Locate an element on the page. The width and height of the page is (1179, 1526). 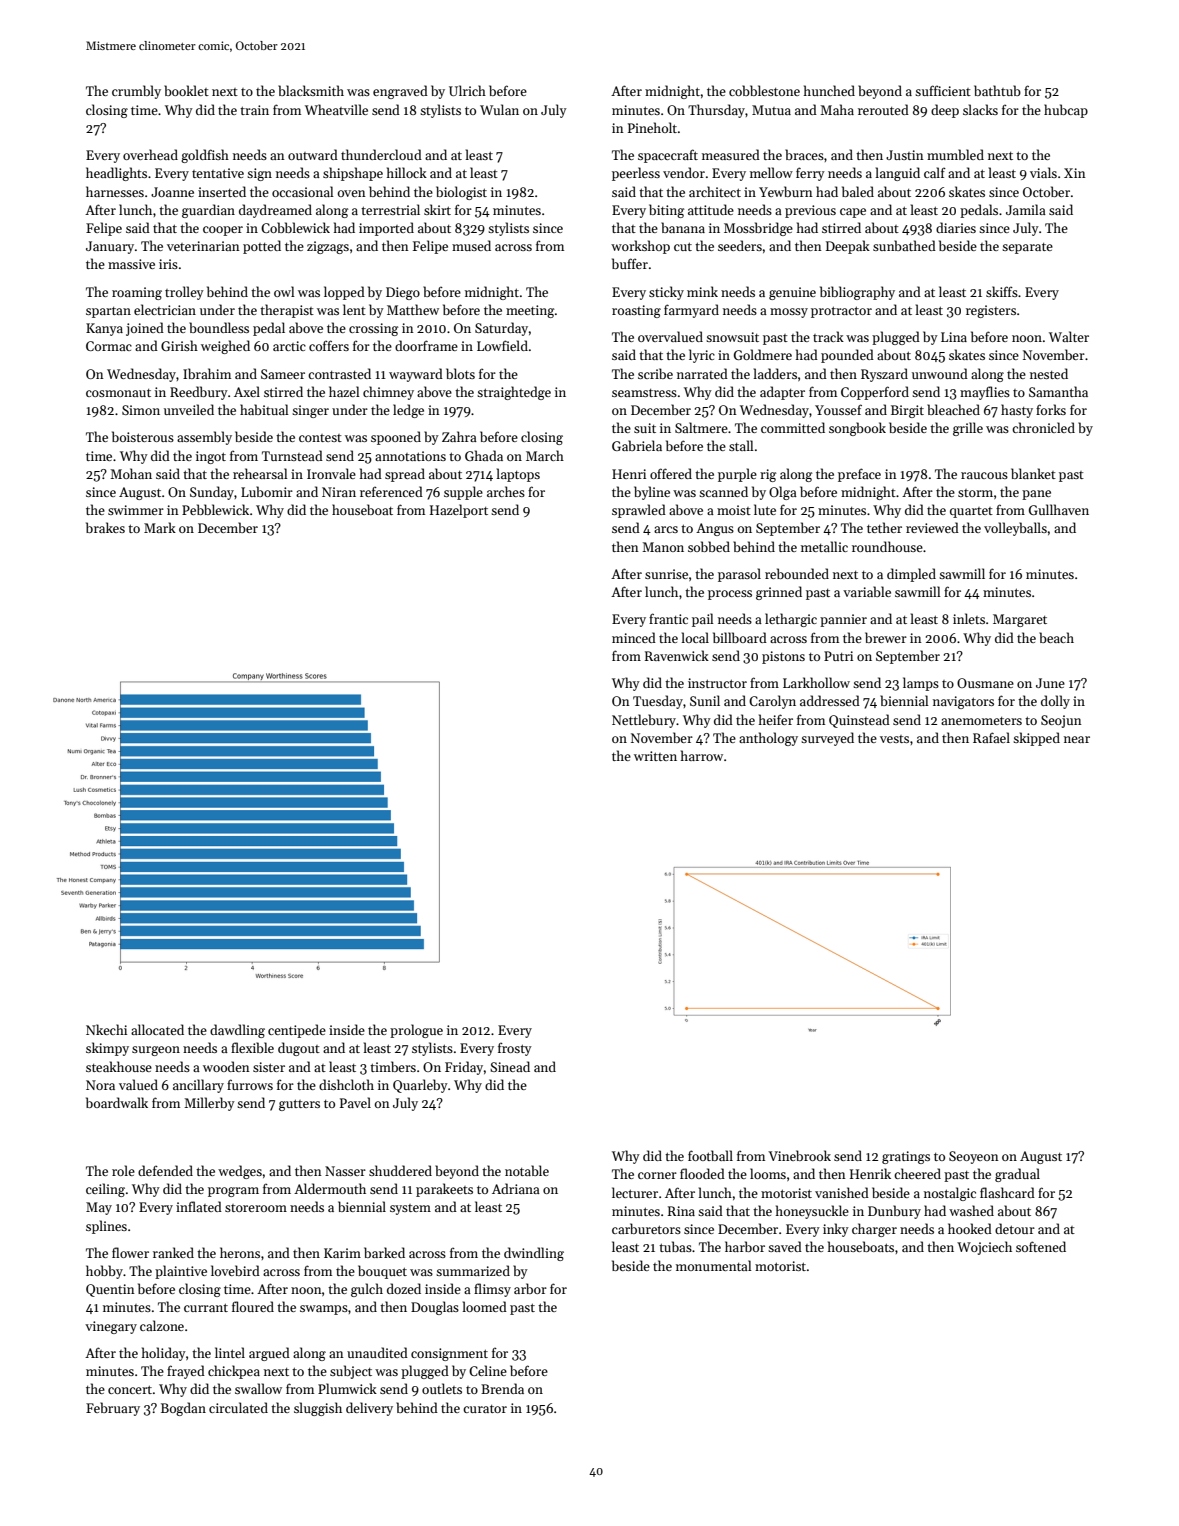
guardian is located at coordinates (208, 211).
